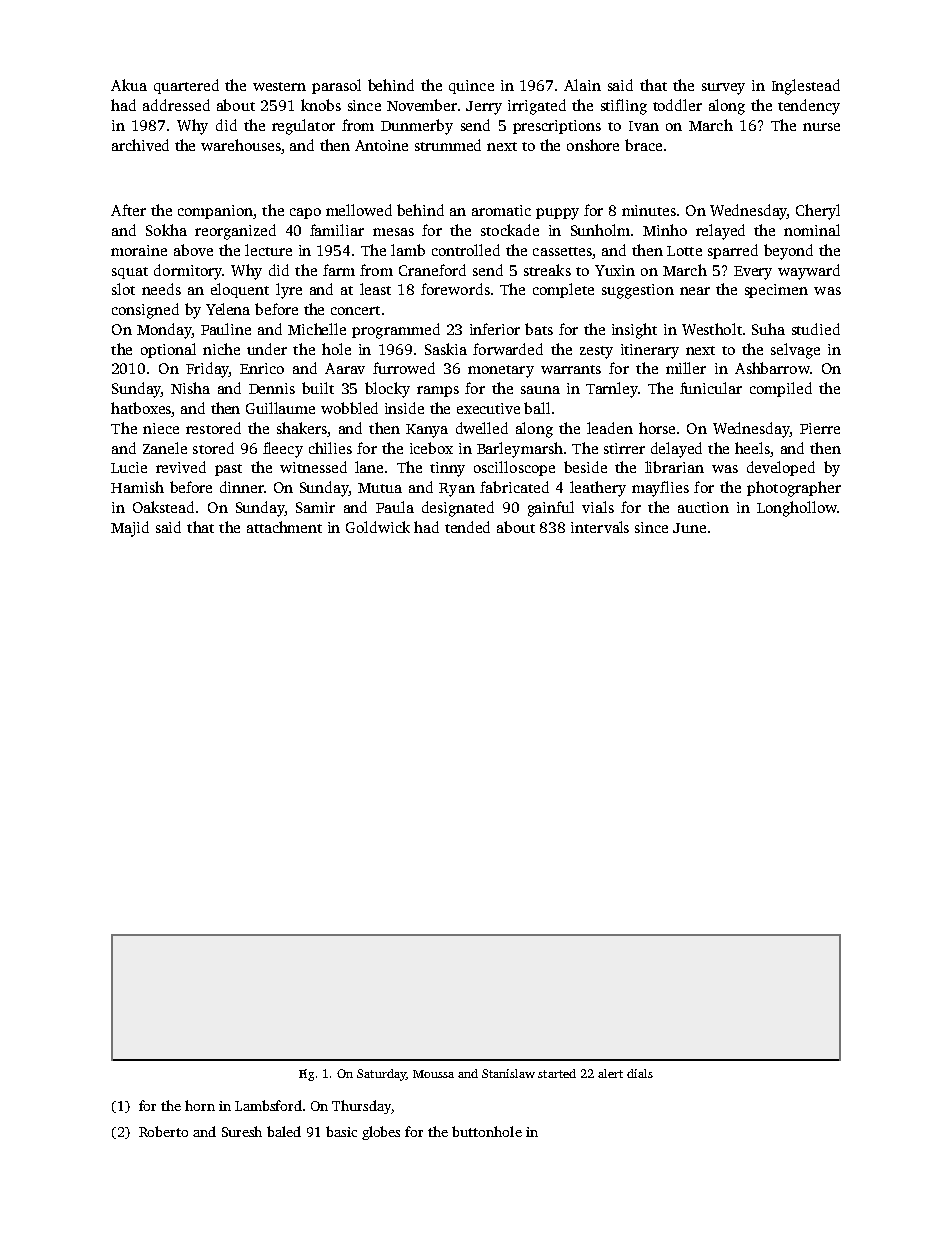 The image size is (952, 1233). Describe the element at coordinates (557, 1073) in the image. I see `started` at that location.
